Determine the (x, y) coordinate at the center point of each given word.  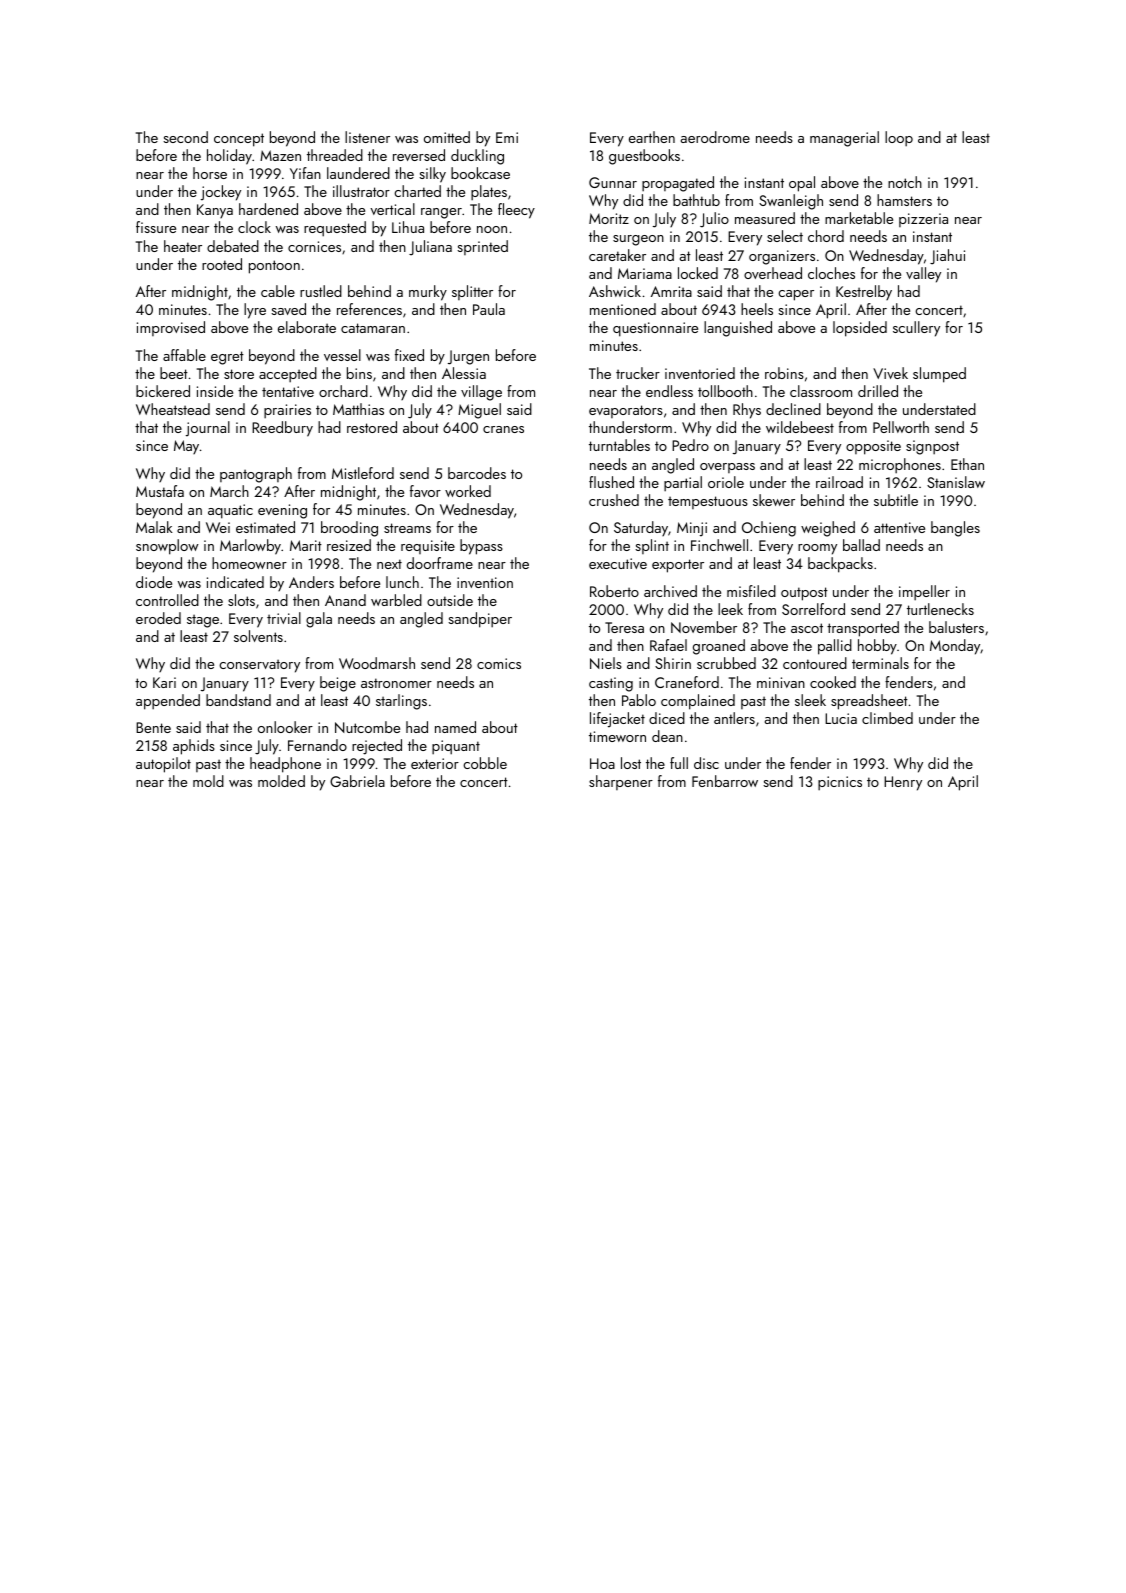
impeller (924, 593)
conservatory (259, 666)
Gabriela (357, 781)
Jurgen (468, 357)
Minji (692, 529)
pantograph (256, 475)
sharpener (621, 782)
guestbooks (644, 157)
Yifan (305, 173)
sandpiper (480, 620)
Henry (903, 783)
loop (899, 139)
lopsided (860, 329)
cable (278, 291)
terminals (880, 663)
